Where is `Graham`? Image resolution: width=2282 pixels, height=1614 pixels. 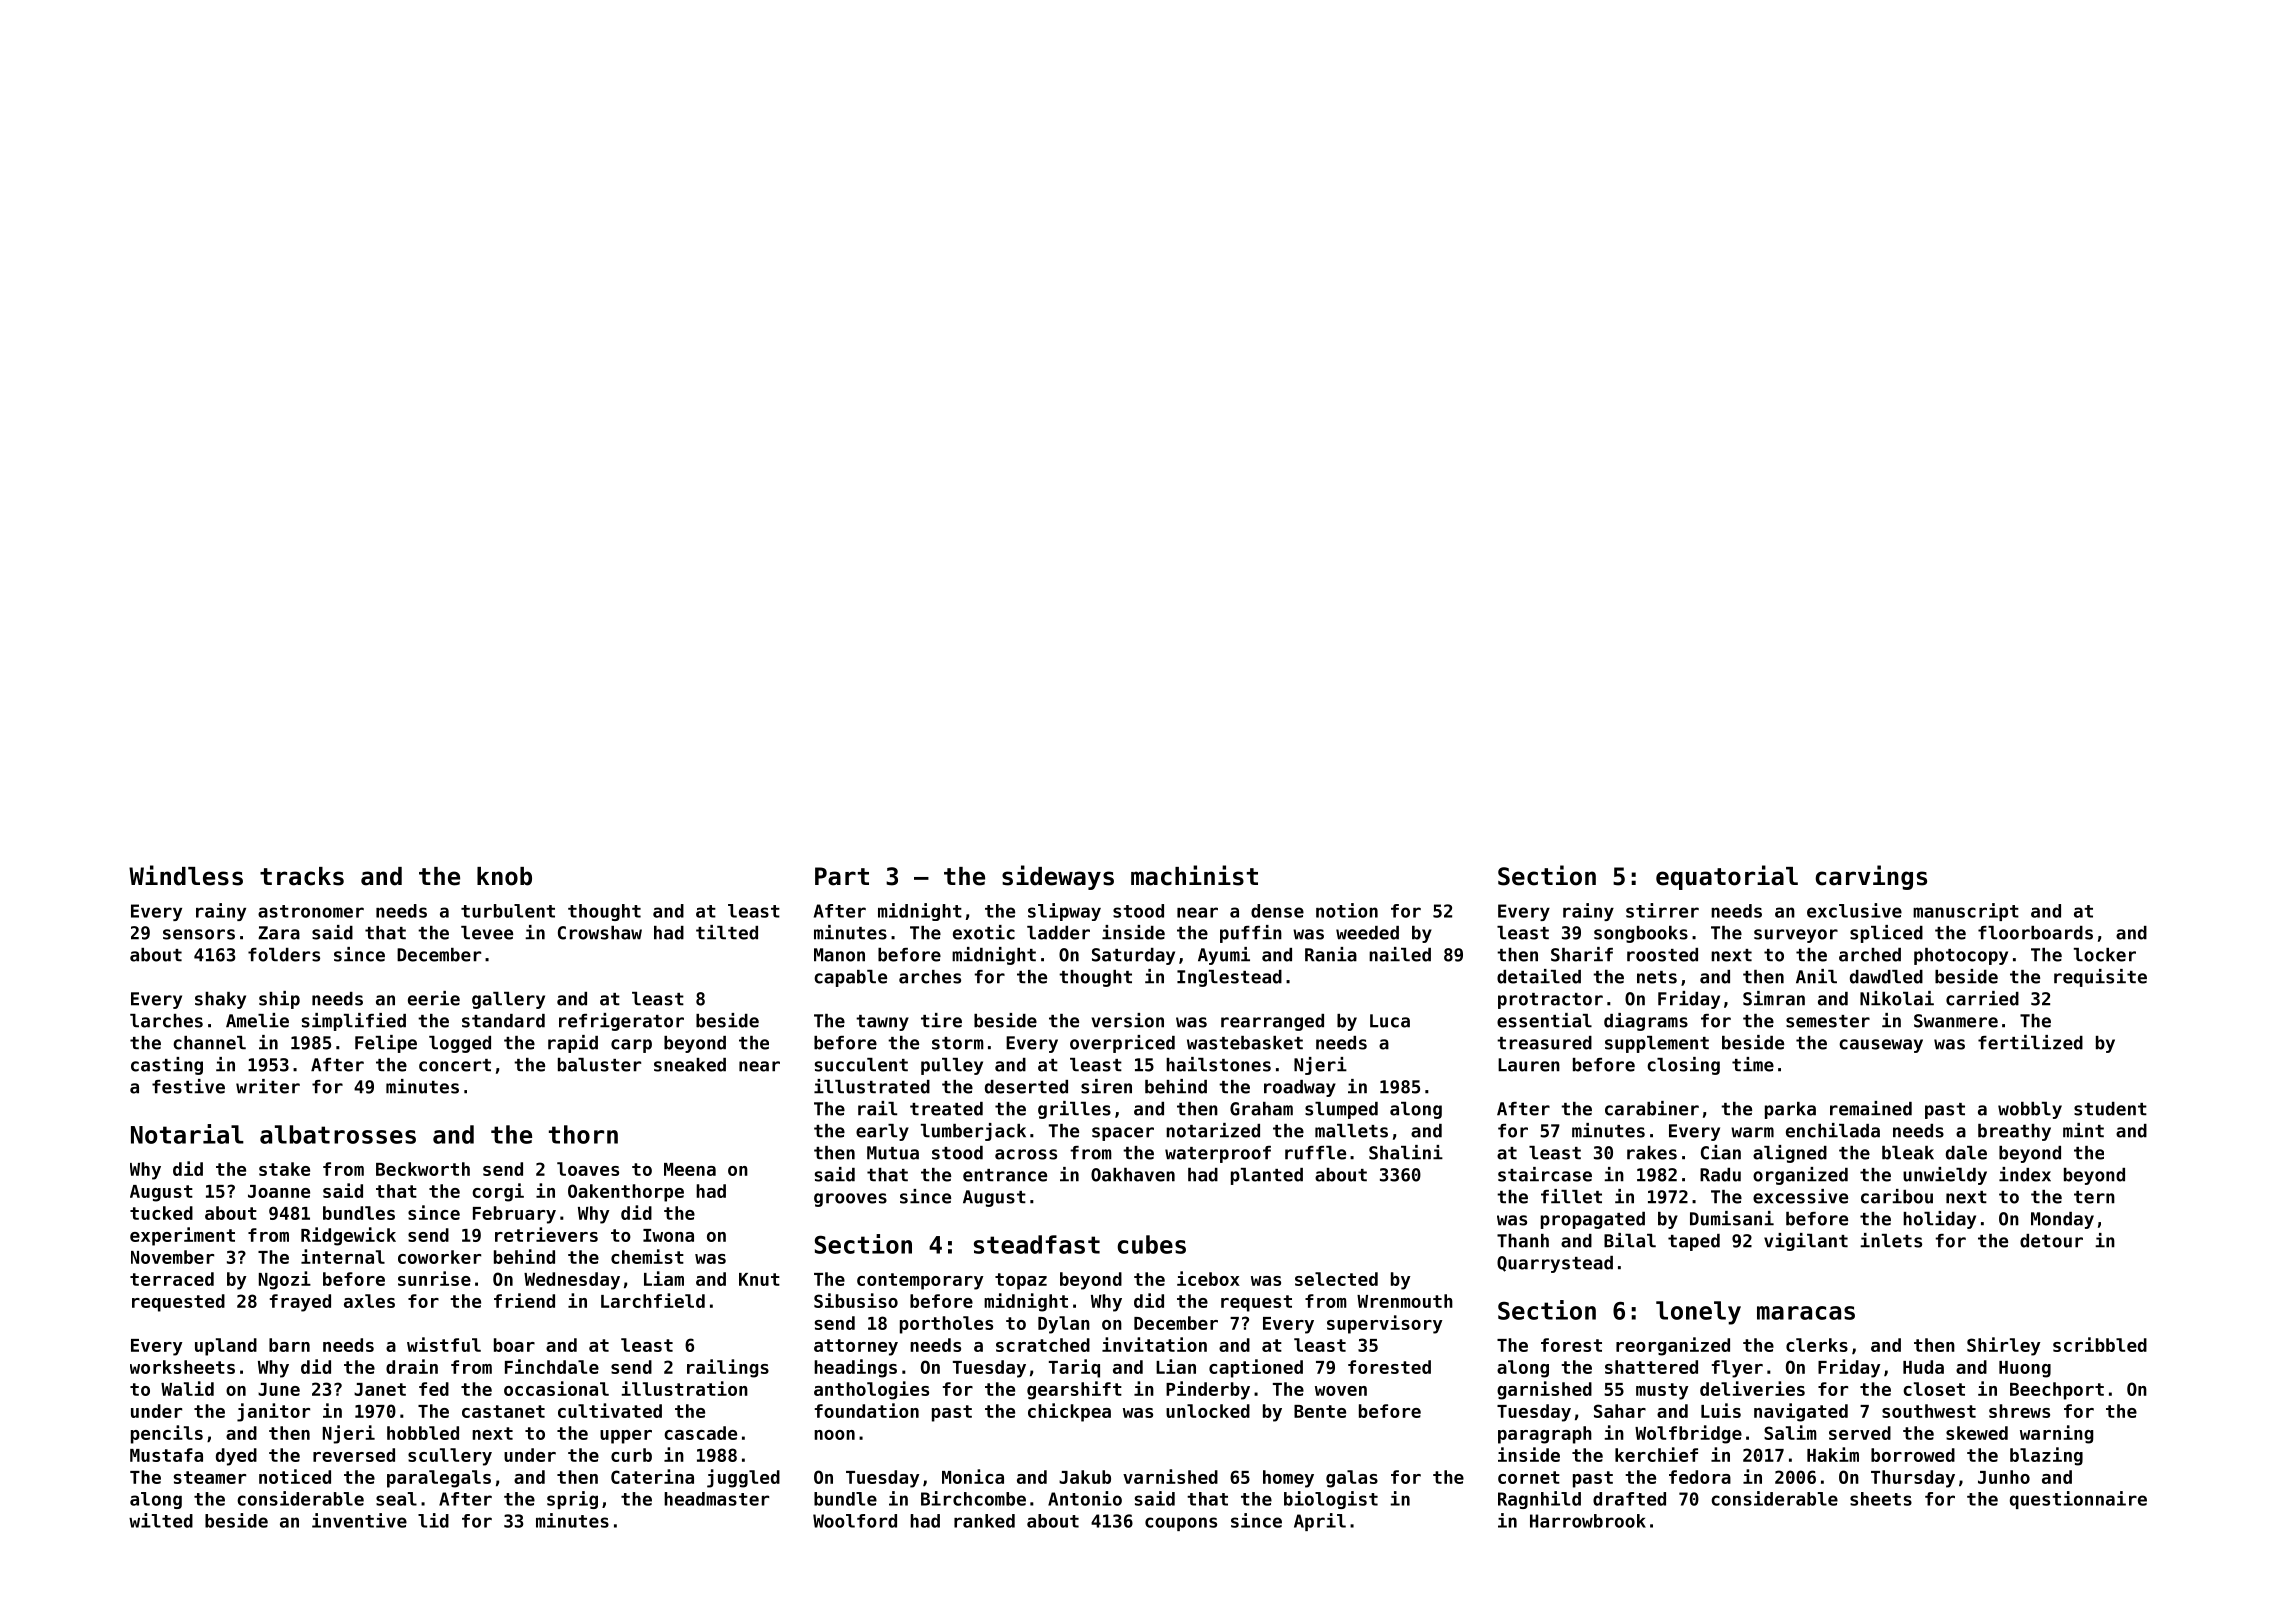 Graham is located at coordinates (1261, 1109).
